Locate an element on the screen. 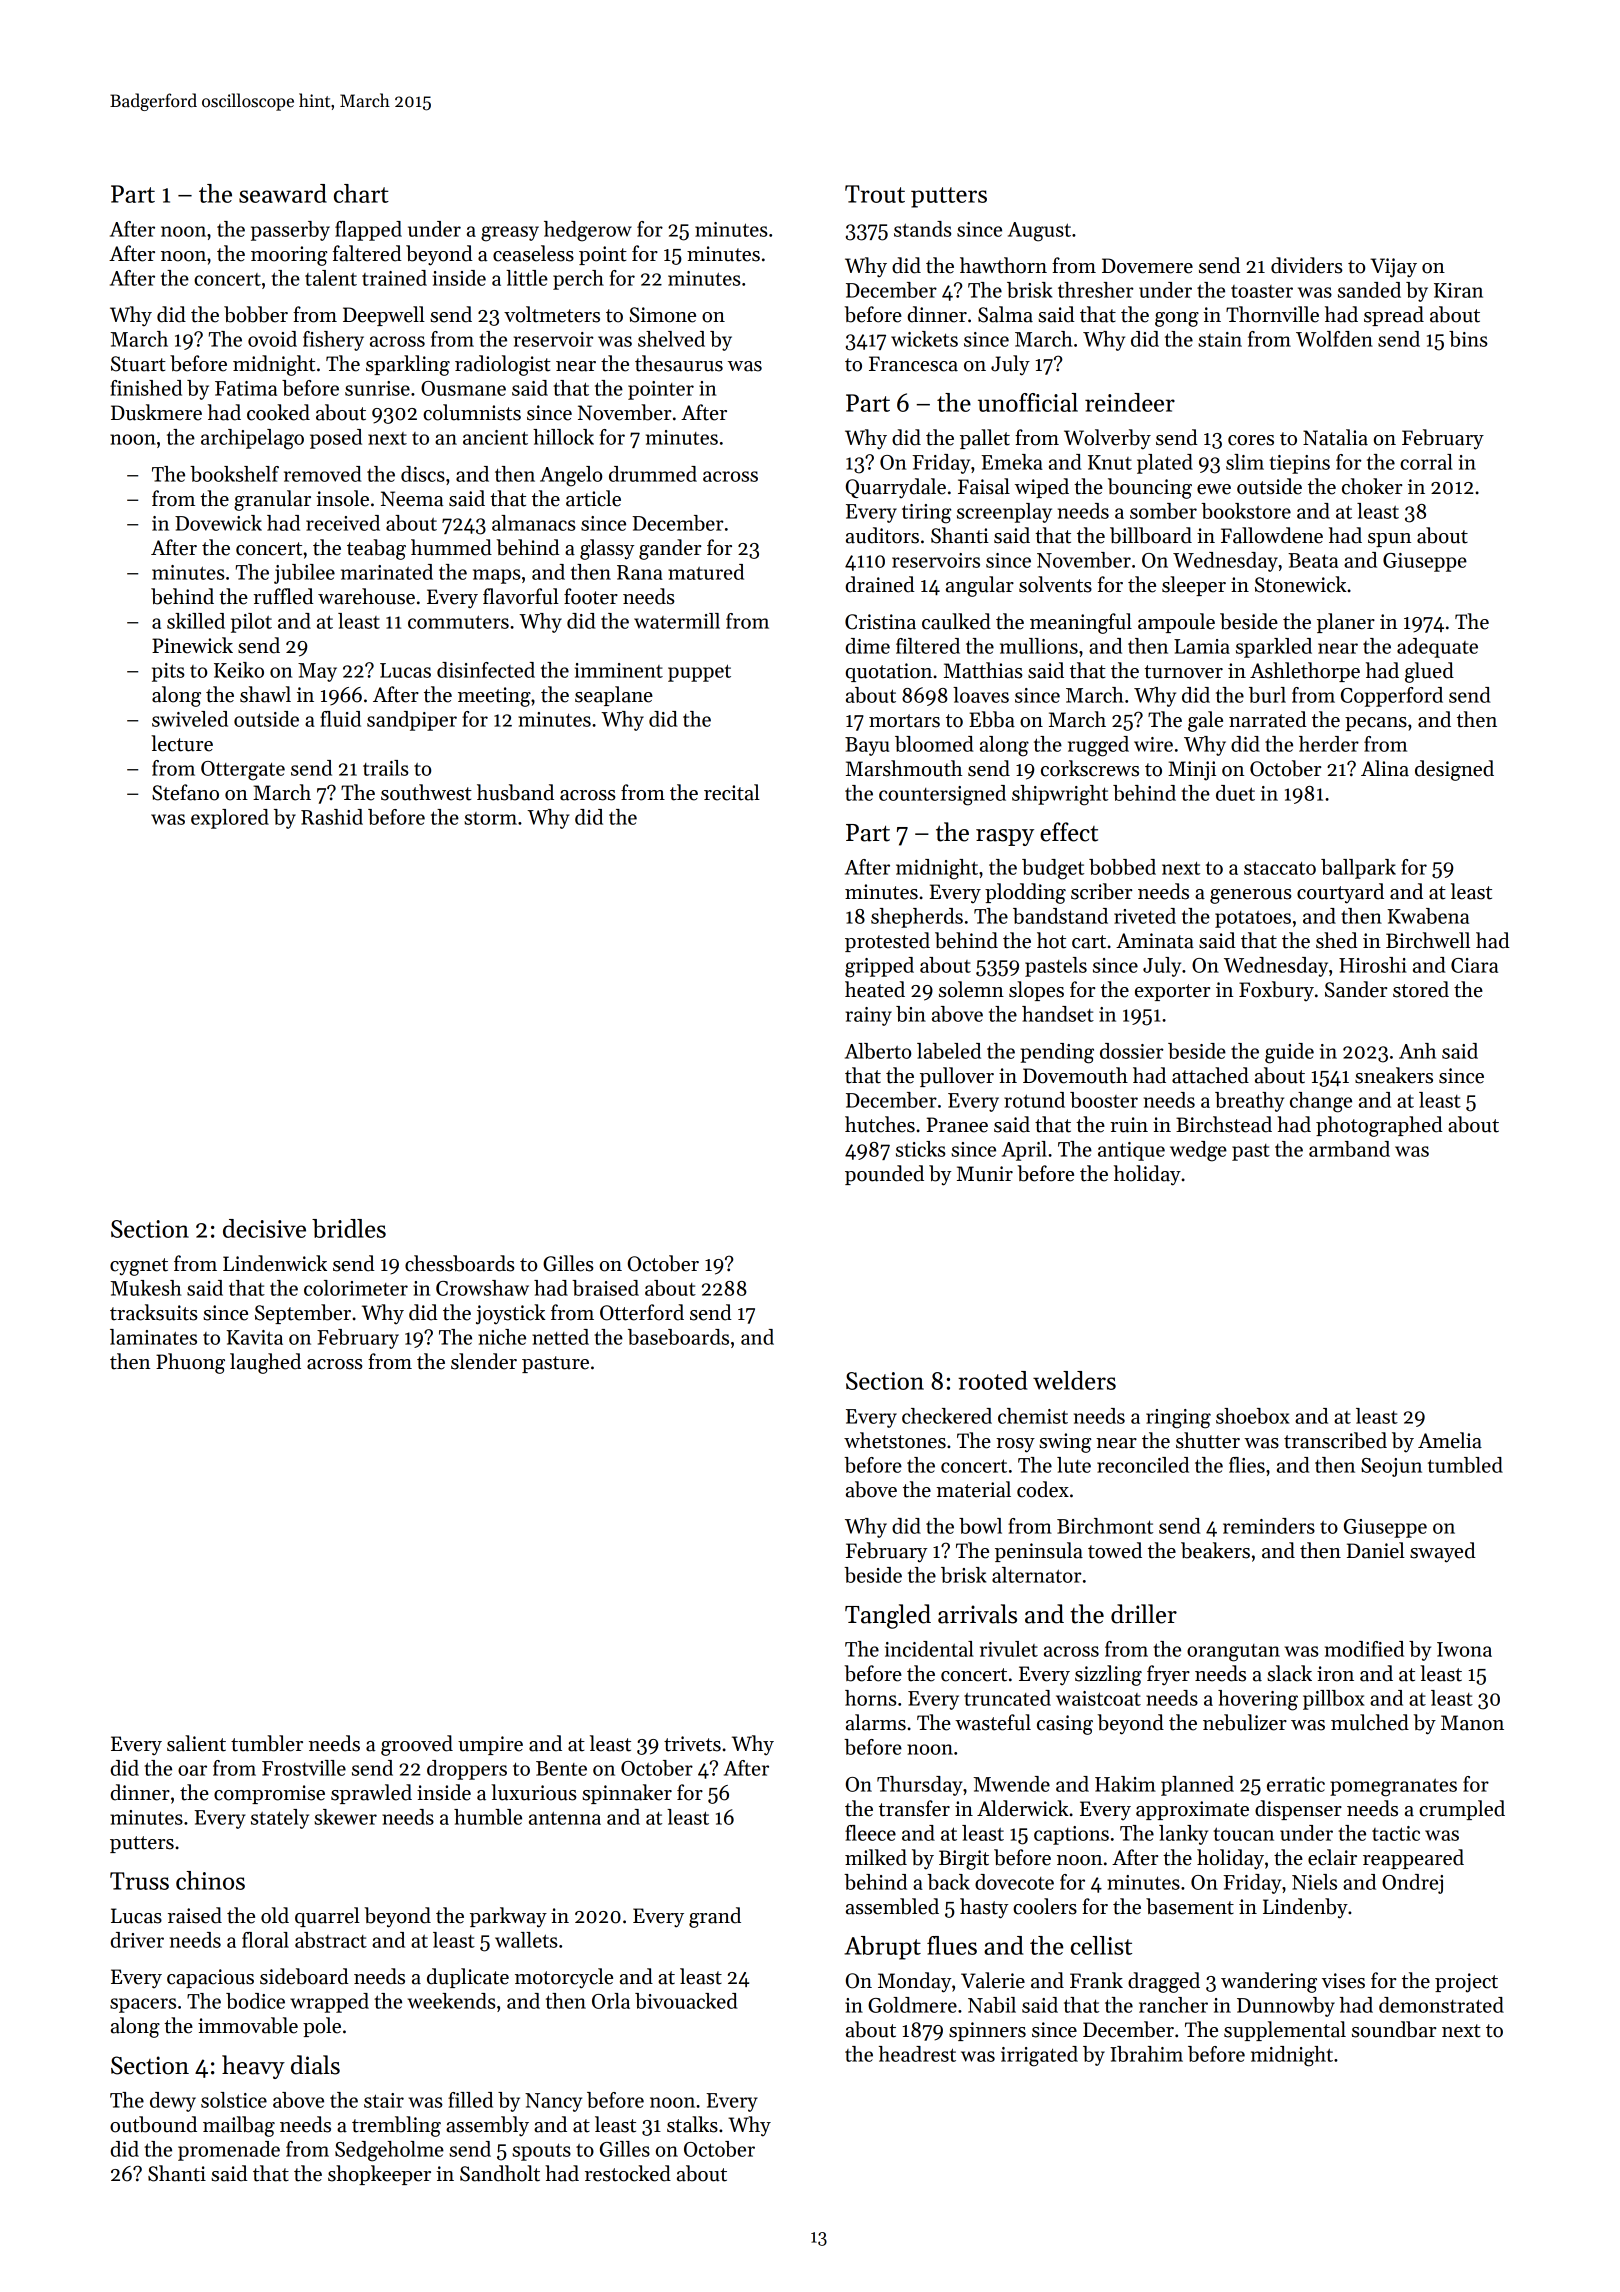 This screenshot has height=2292, width=1620. reconciled is located at coordinates (1143, 1465).
